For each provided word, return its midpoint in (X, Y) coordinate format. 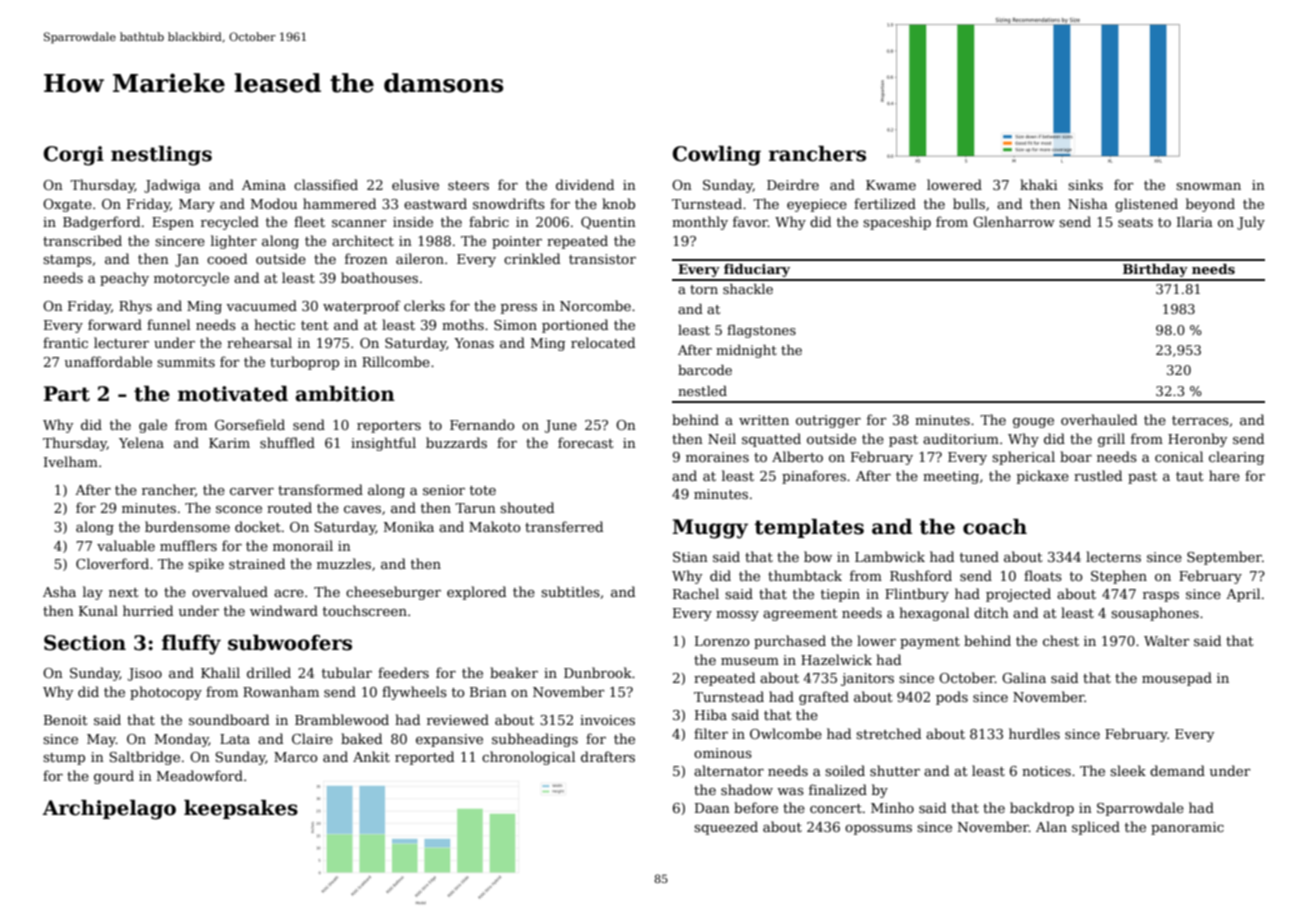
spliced (1096, 828)
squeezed (726, 828)
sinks (1085, 184)
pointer (517, 242)
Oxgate (67, 205)
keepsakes (241, 809)
